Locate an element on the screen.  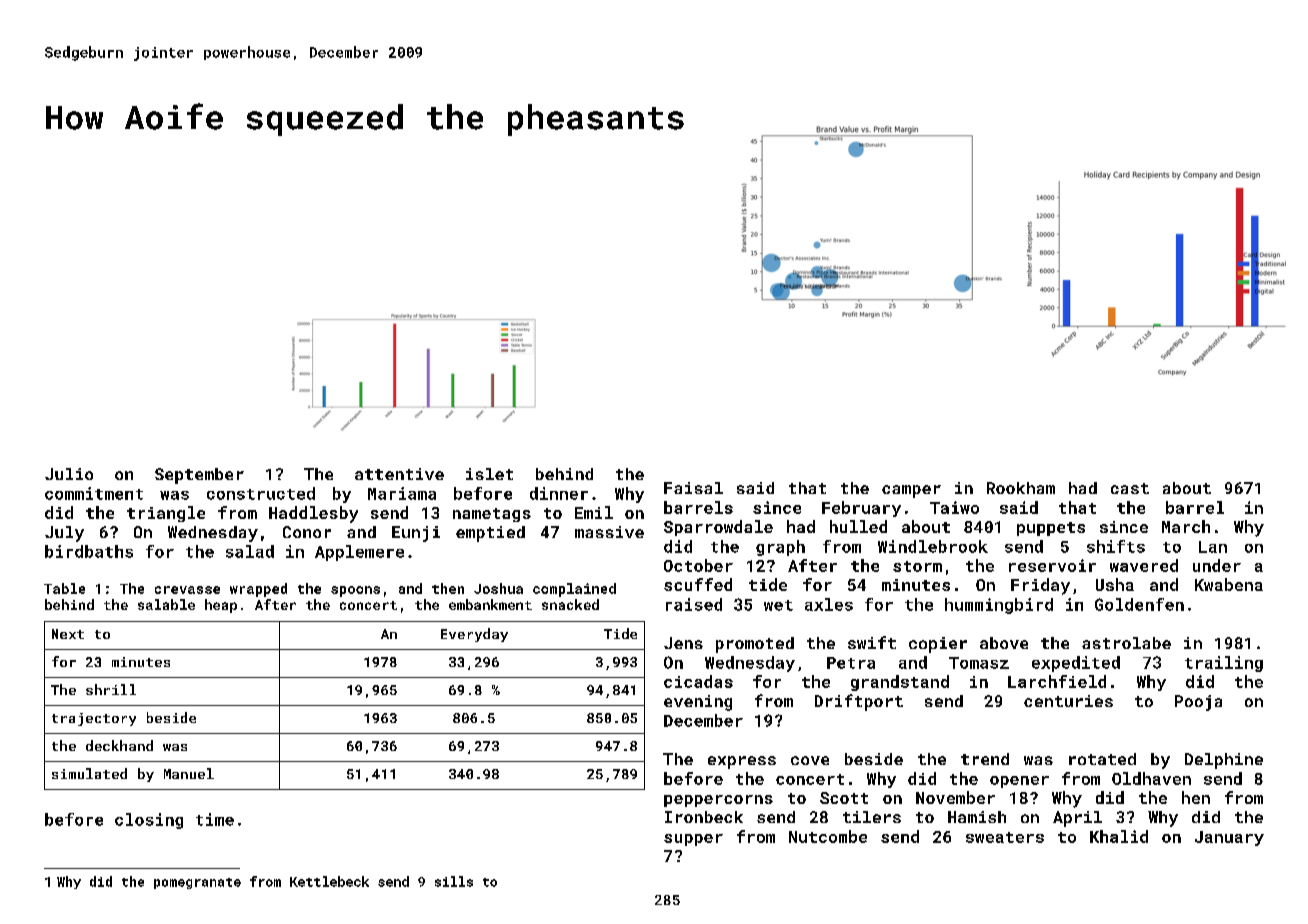
express is located at coordinates (742, 762).
